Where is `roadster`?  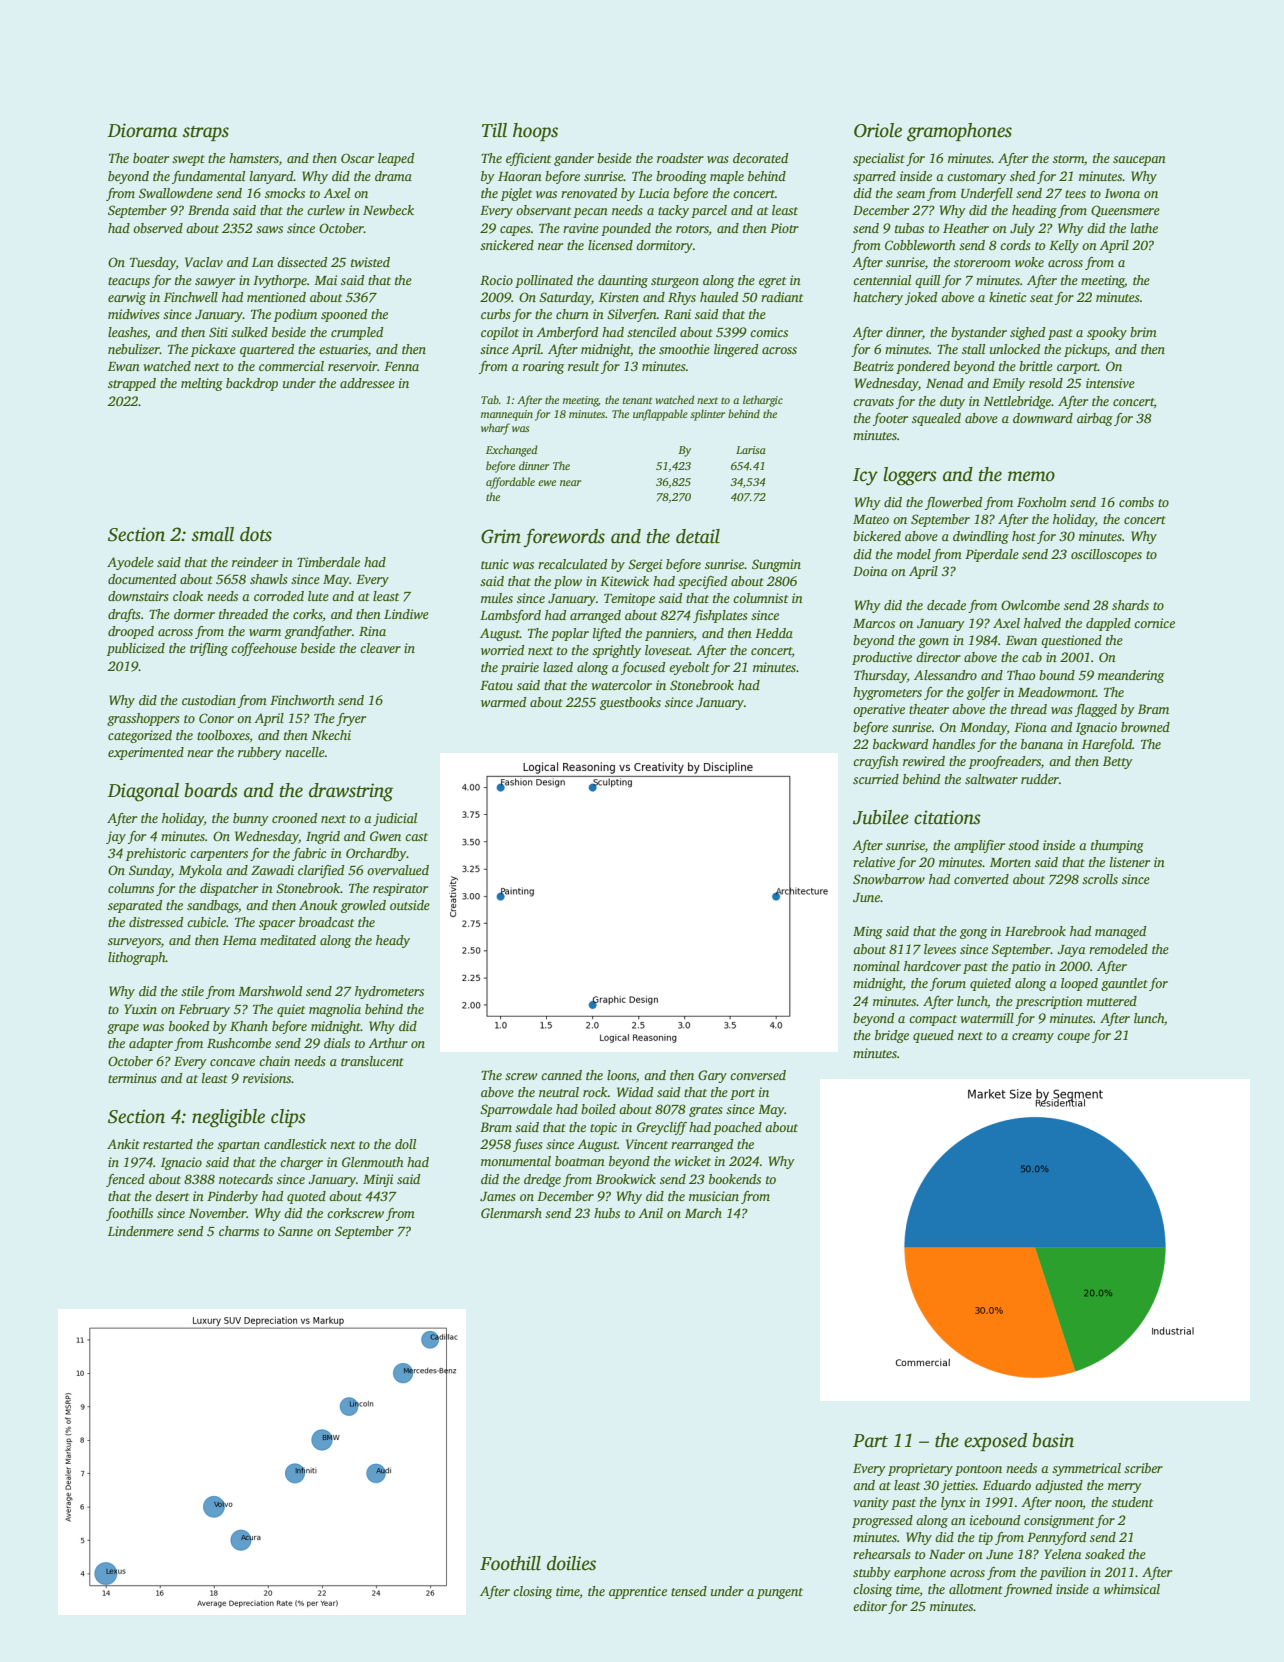
roadster is located at coordinates (680, 158).
